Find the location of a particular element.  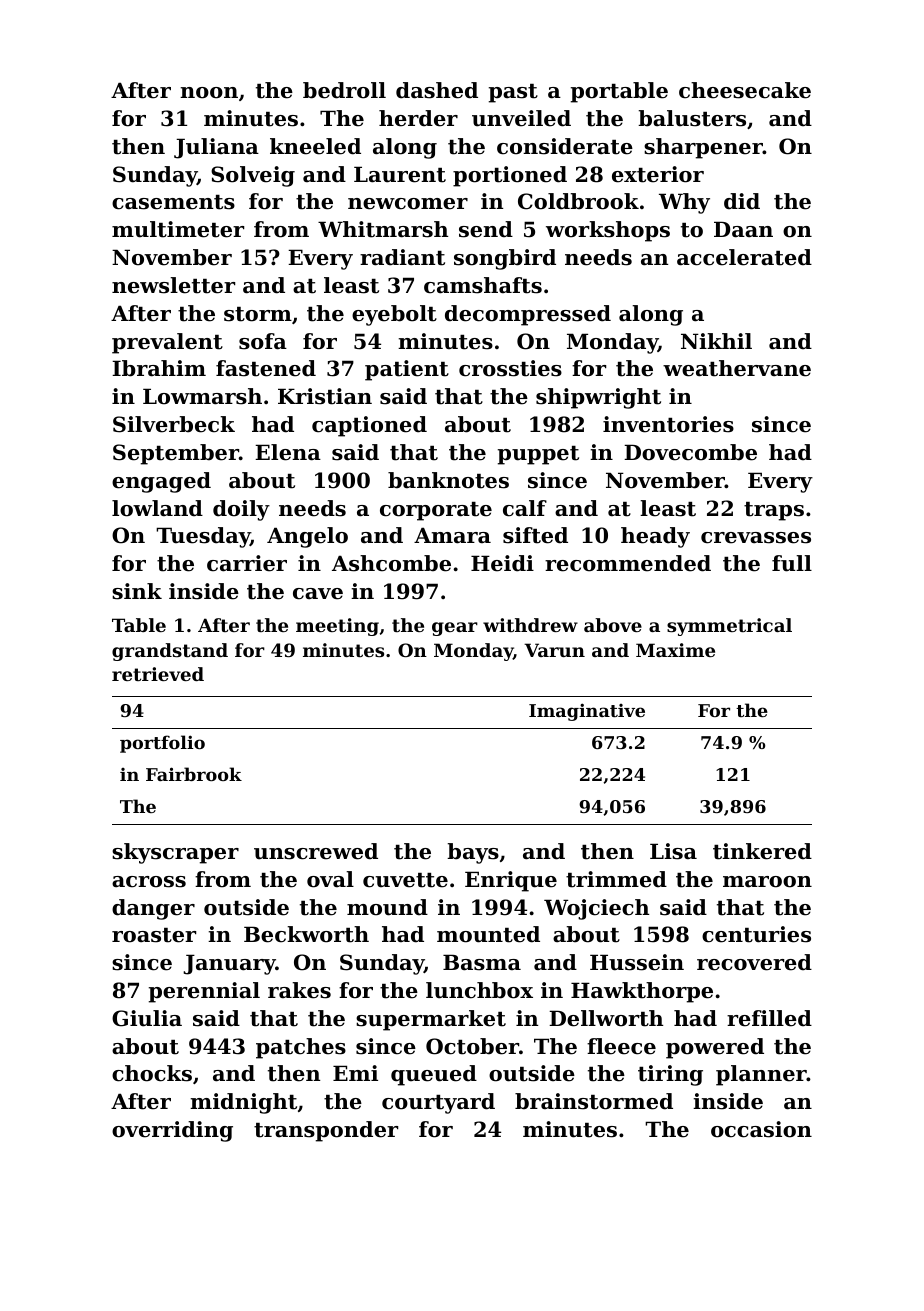

symmetrical is located at coordinates (729, 627).
